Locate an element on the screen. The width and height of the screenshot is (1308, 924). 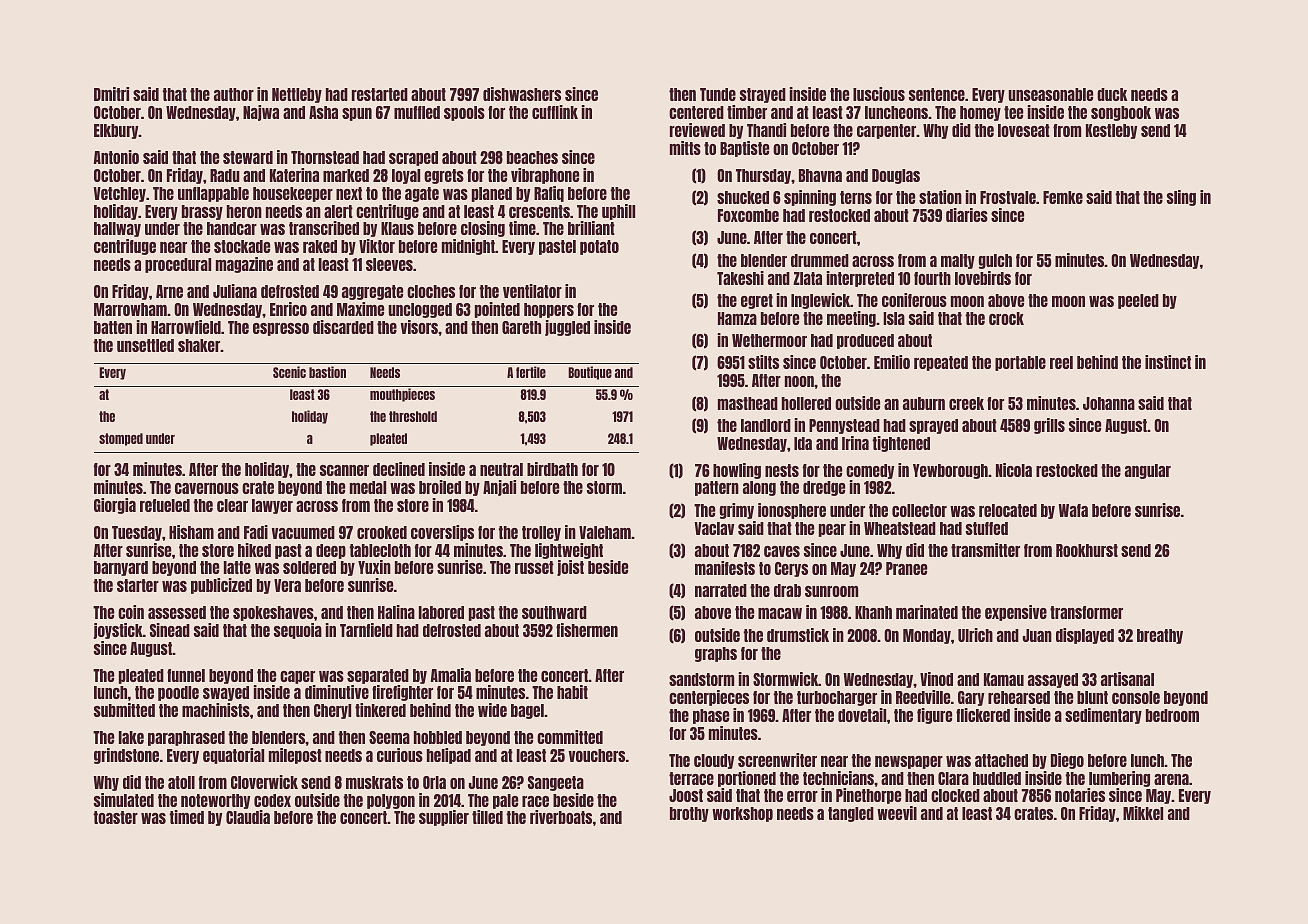
unseasonable is located at coordinates (1050, 94).
